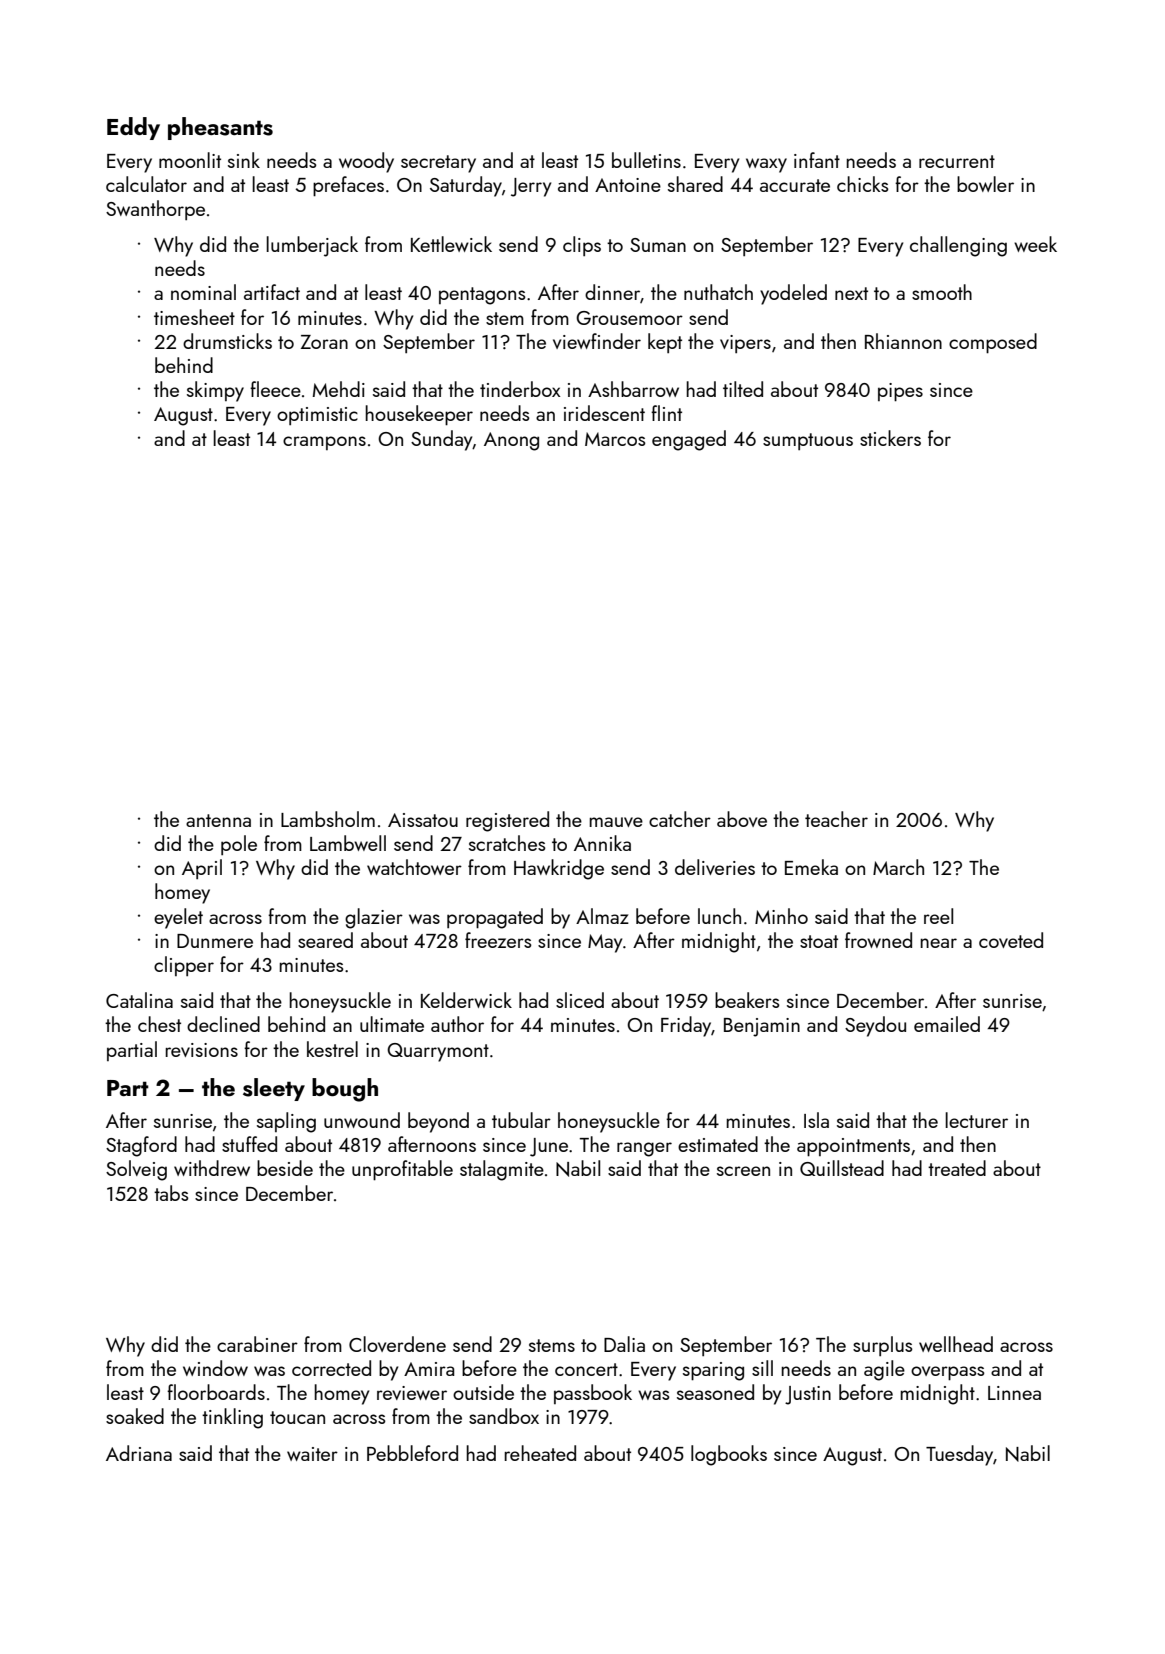 Image resolution: width=1165 pixels, height=1654 pixels. I want to click on recurrent, so click(957, 161).
